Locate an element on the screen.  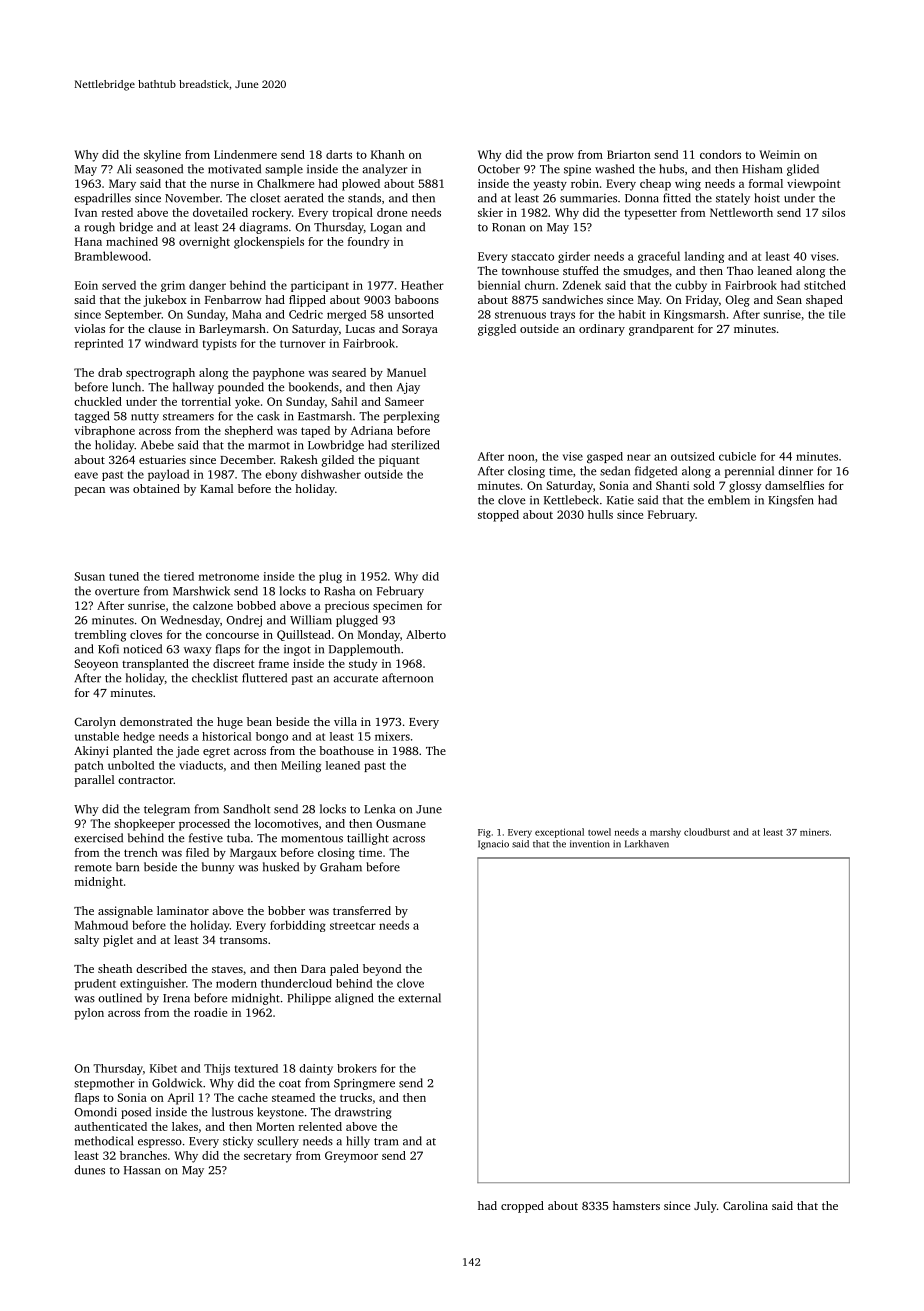
chuckled is located at coordinates (98, 401).
